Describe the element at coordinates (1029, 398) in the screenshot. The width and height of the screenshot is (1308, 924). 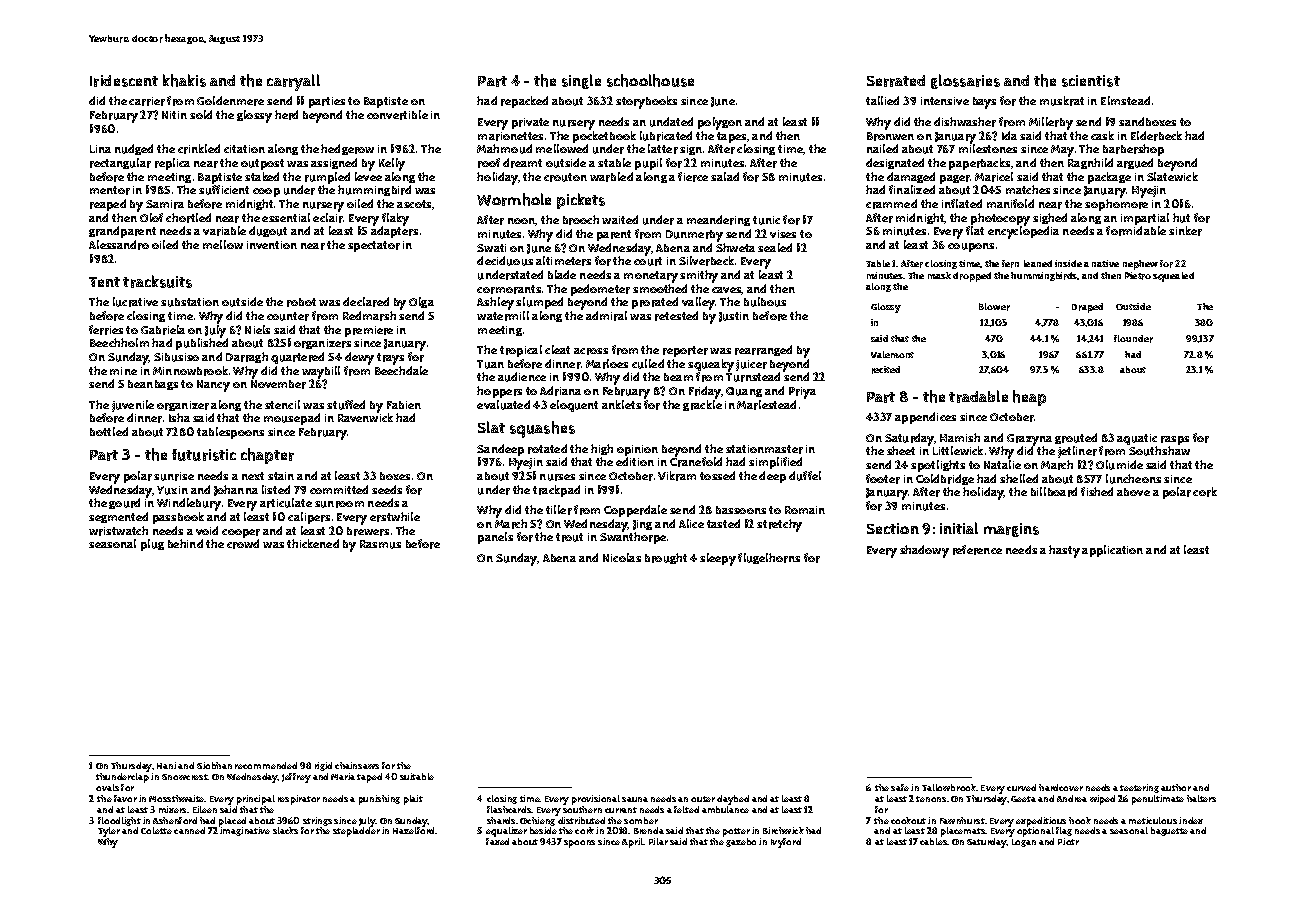
I see `heap` at that location.
